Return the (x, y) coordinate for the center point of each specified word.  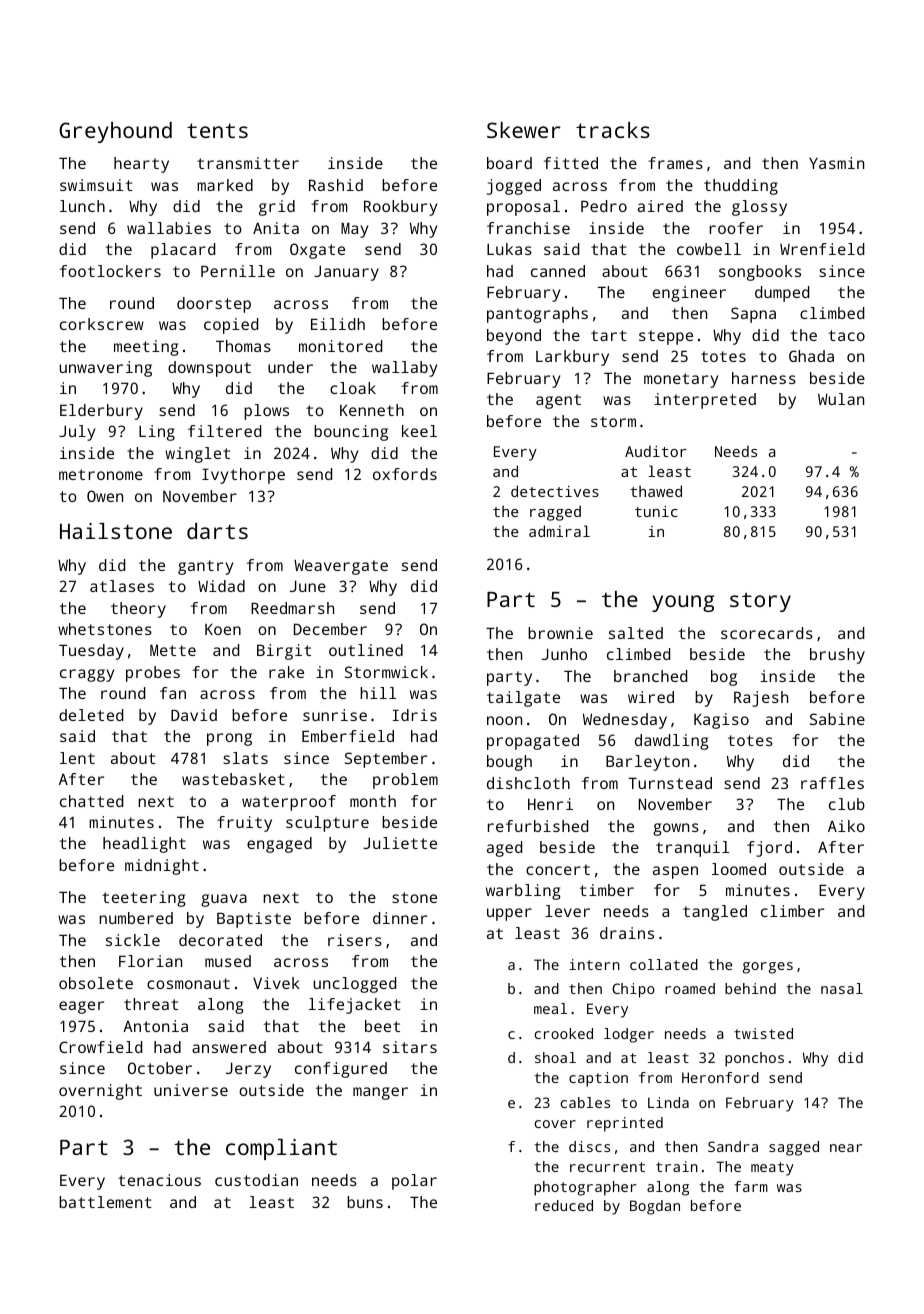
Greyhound (115, 132)
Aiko (846, 826)
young (683, 603)
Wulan (841, 399)
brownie (560, 633)
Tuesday (91, 652)
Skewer (524, 130)
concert (558, 869)
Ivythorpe (243, 476)
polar (414, 1182)
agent (558, 401)
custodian (256, 1180)
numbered (136, 918)
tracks (613, 130)
